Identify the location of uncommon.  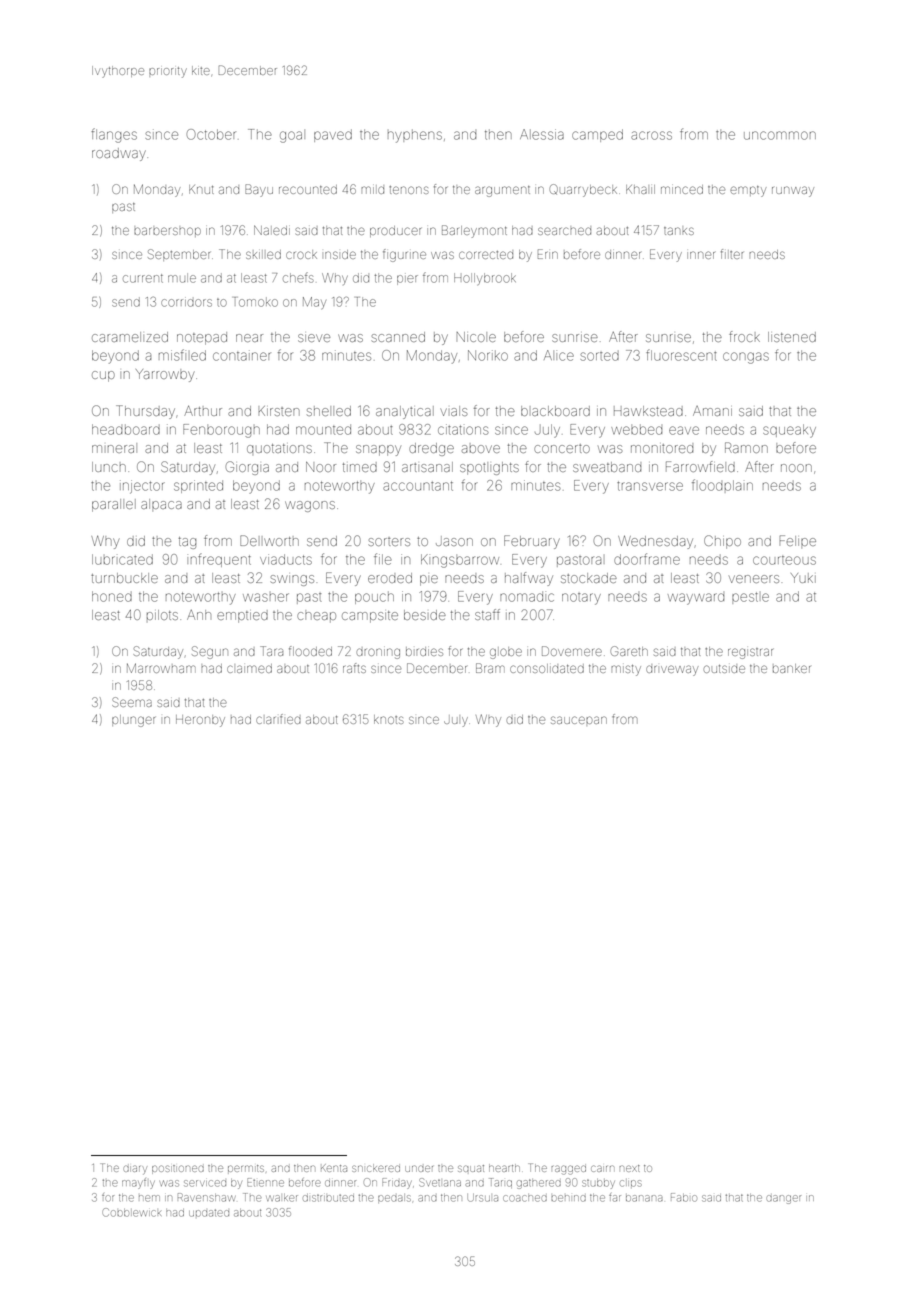
(780, 135).
